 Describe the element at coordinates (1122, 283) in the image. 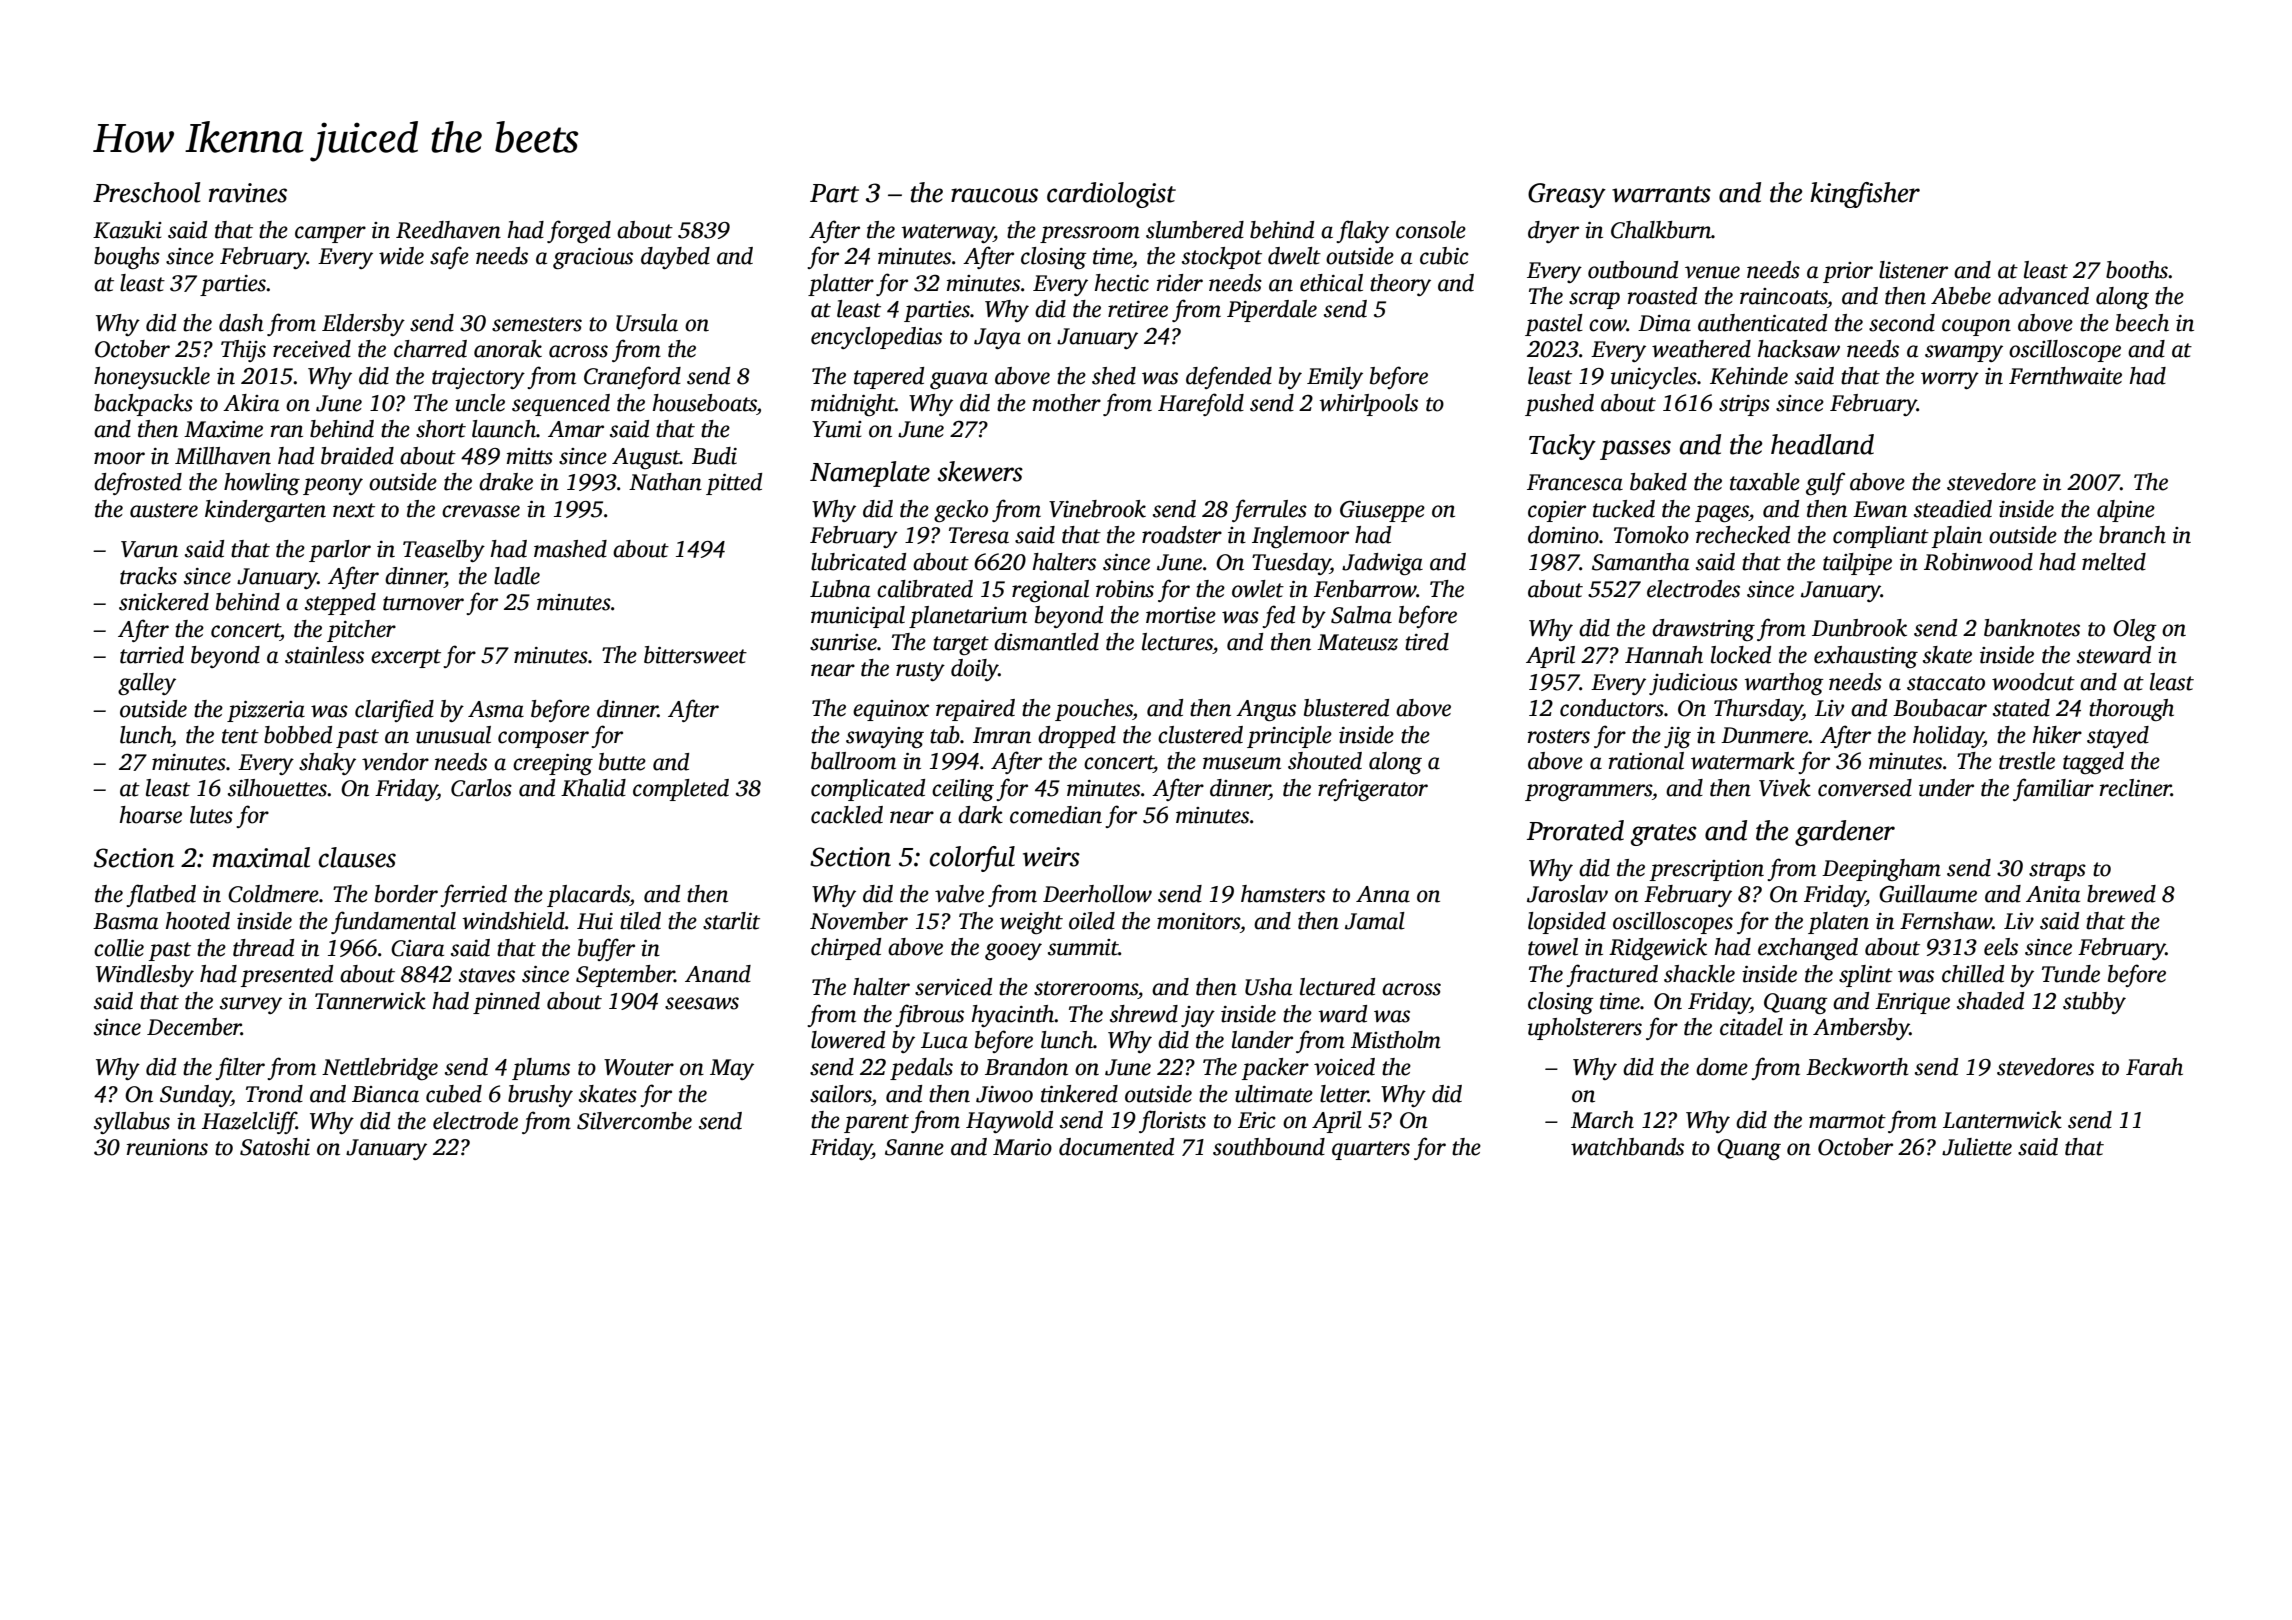

I see `hectic` at that location.
